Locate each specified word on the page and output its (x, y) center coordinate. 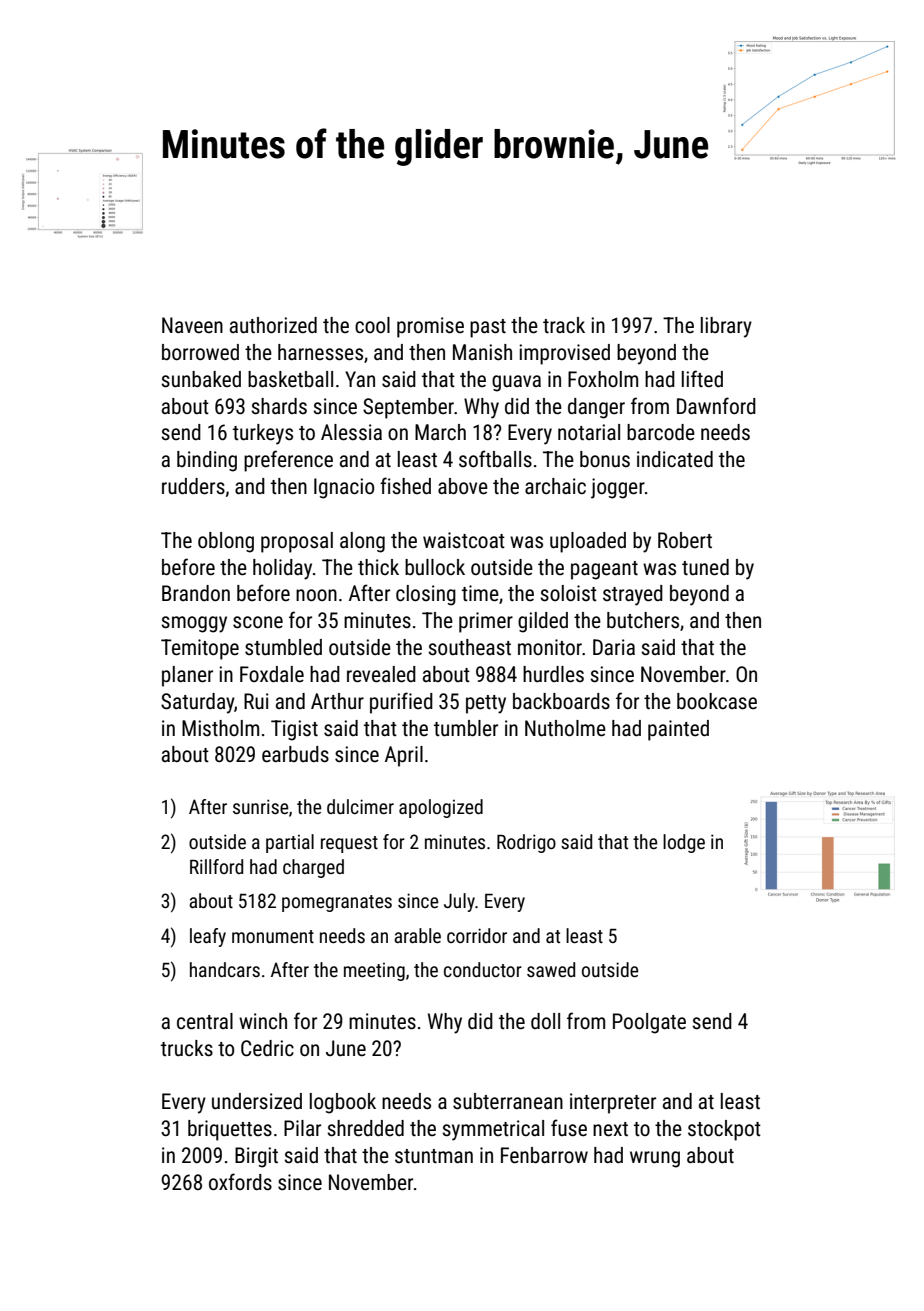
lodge (684, 843)
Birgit (256, 1157)
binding (207, 461)
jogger (618, 488)
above (463, 486)
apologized (441, 808)
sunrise (260, 806)
